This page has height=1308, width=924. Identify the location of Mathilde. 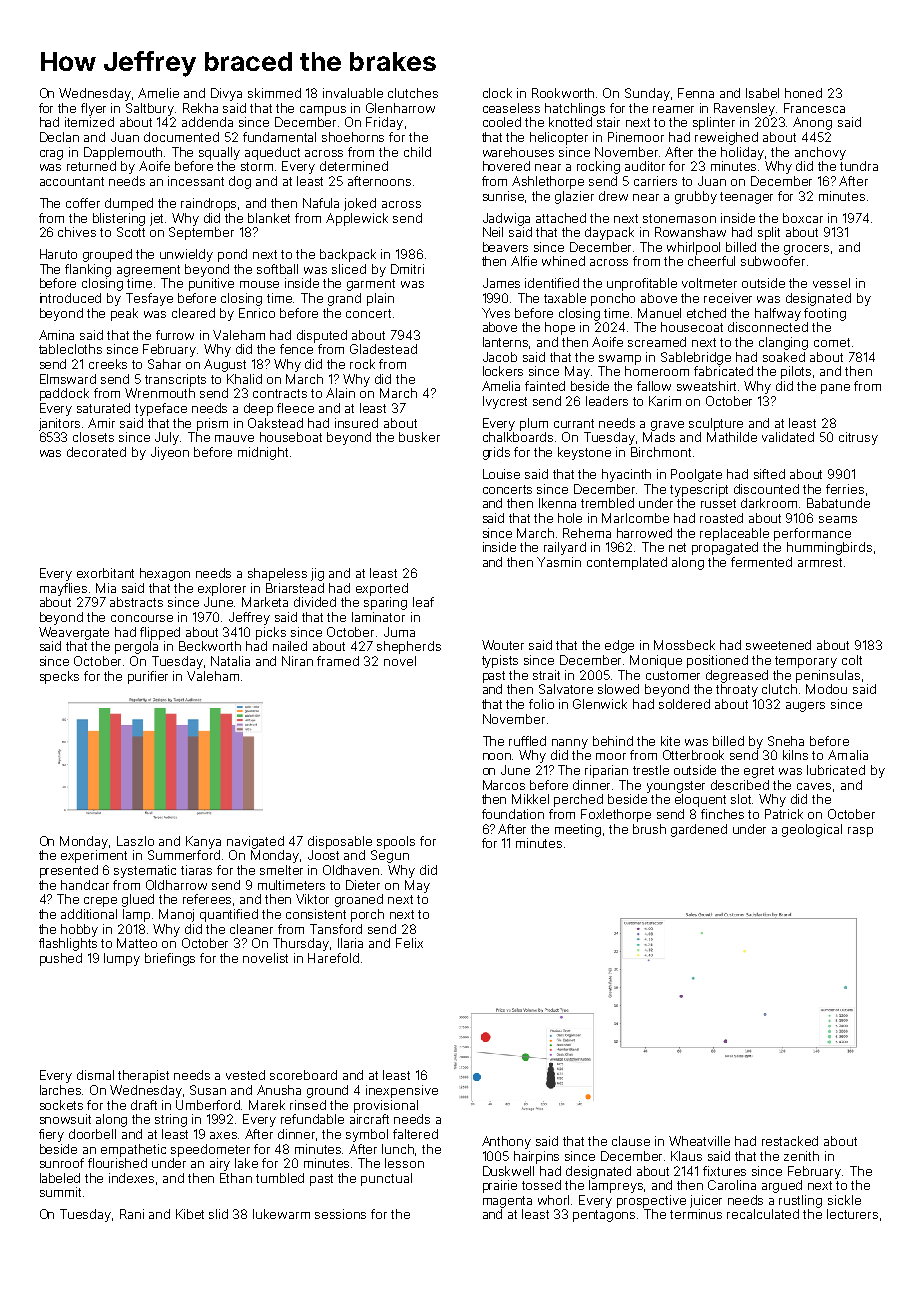
(732, 437).
